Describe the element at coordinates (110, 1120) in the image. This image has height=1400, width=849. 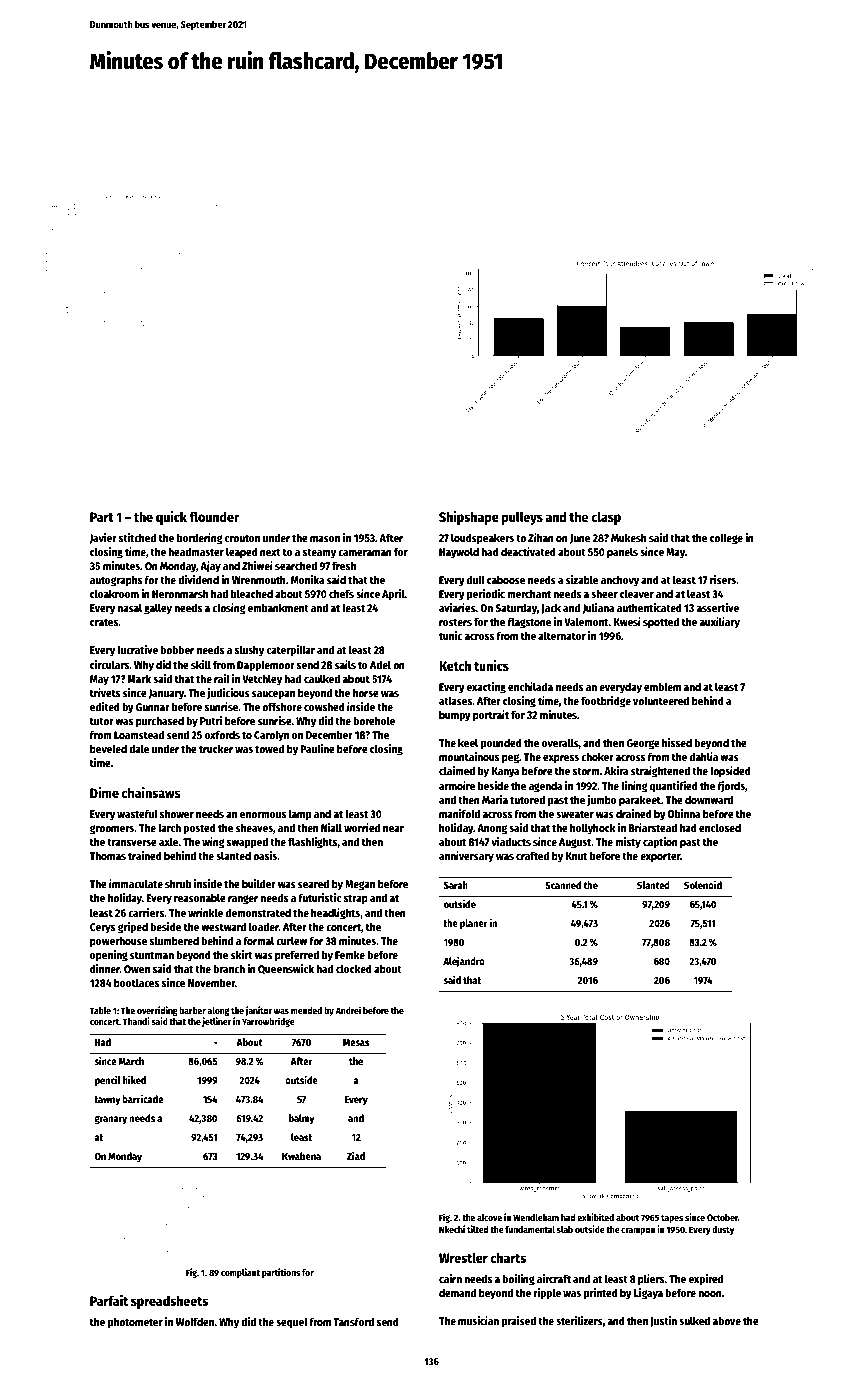
I see `granary` at that location.
